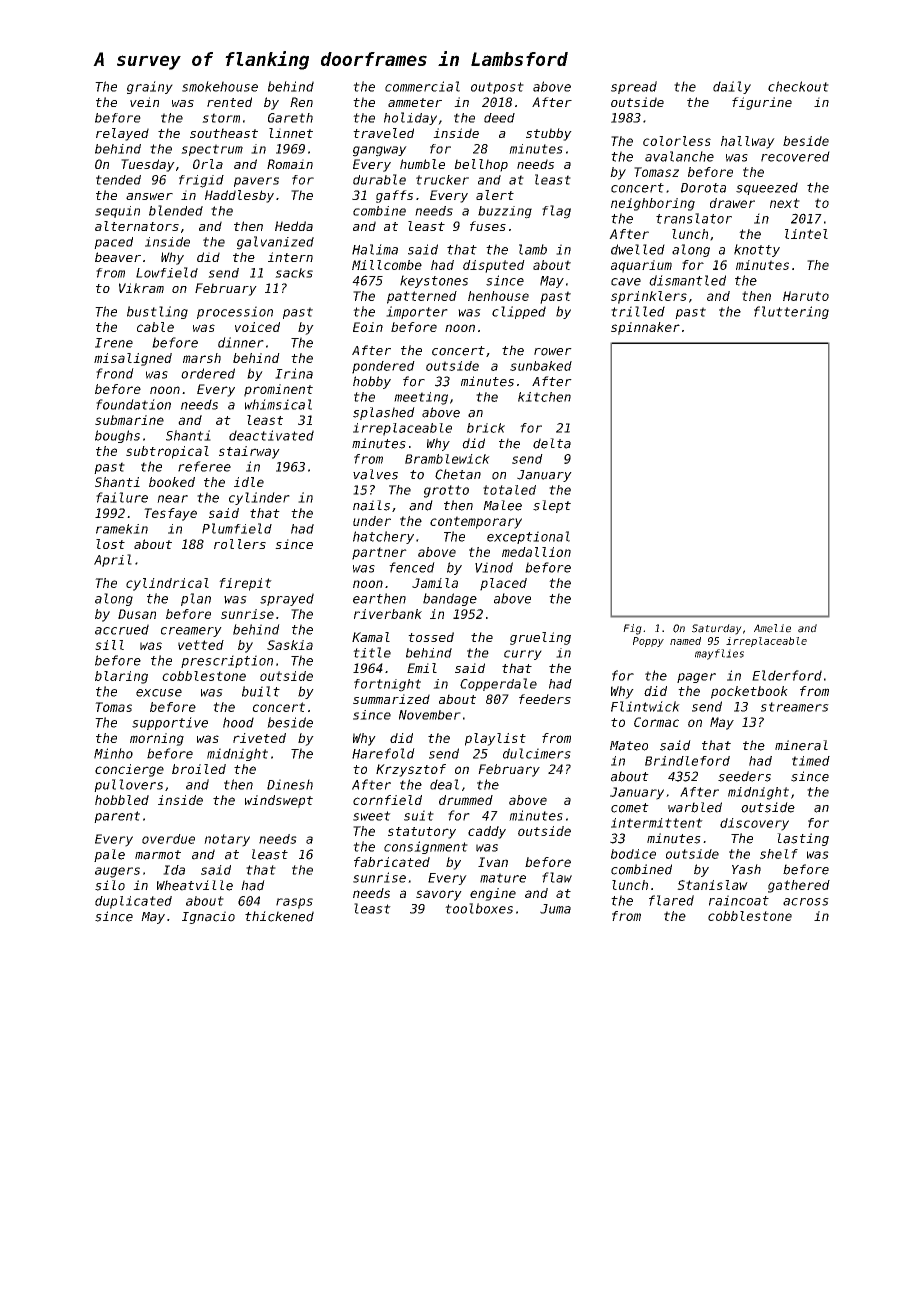  Describe the element at coordinates (245, 584) in the page. I see `firepit` at that location.
